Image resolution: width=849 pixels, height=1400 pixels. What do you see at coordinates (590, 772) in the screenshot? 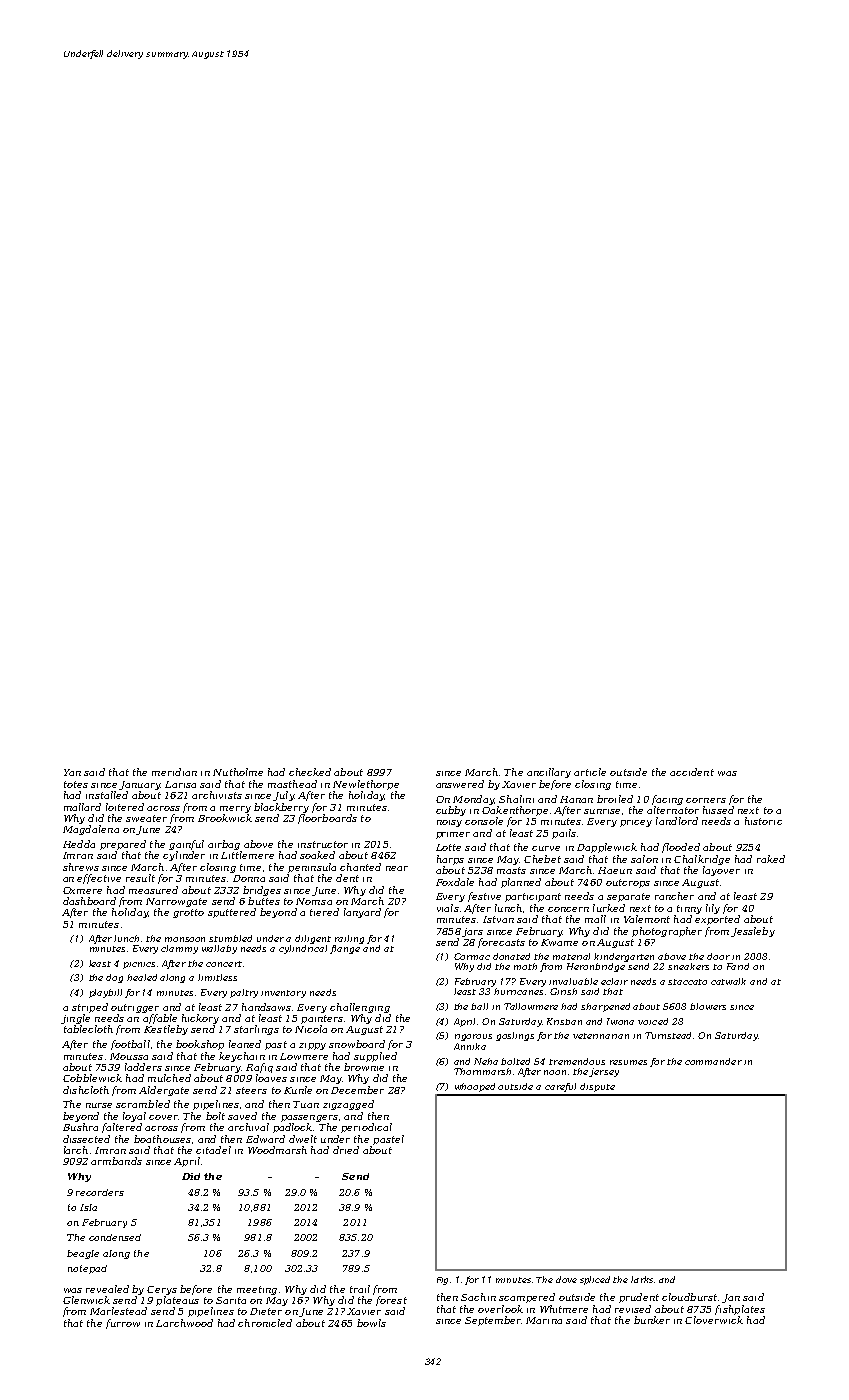
I see `article` at bounding box center [590, 772].
